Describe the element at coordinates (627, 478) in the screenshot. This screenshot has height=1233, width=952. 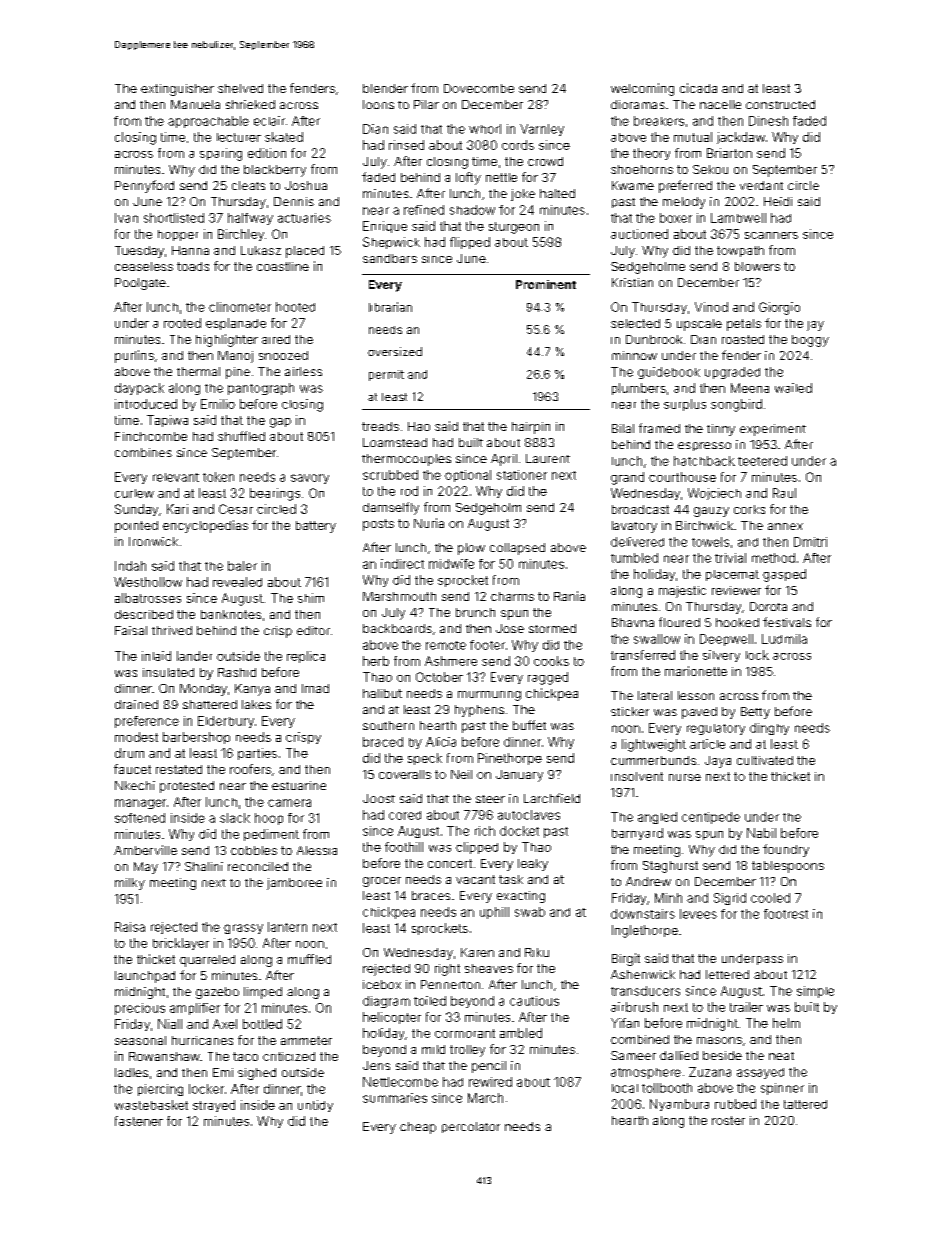
I see `grand` at that location.
